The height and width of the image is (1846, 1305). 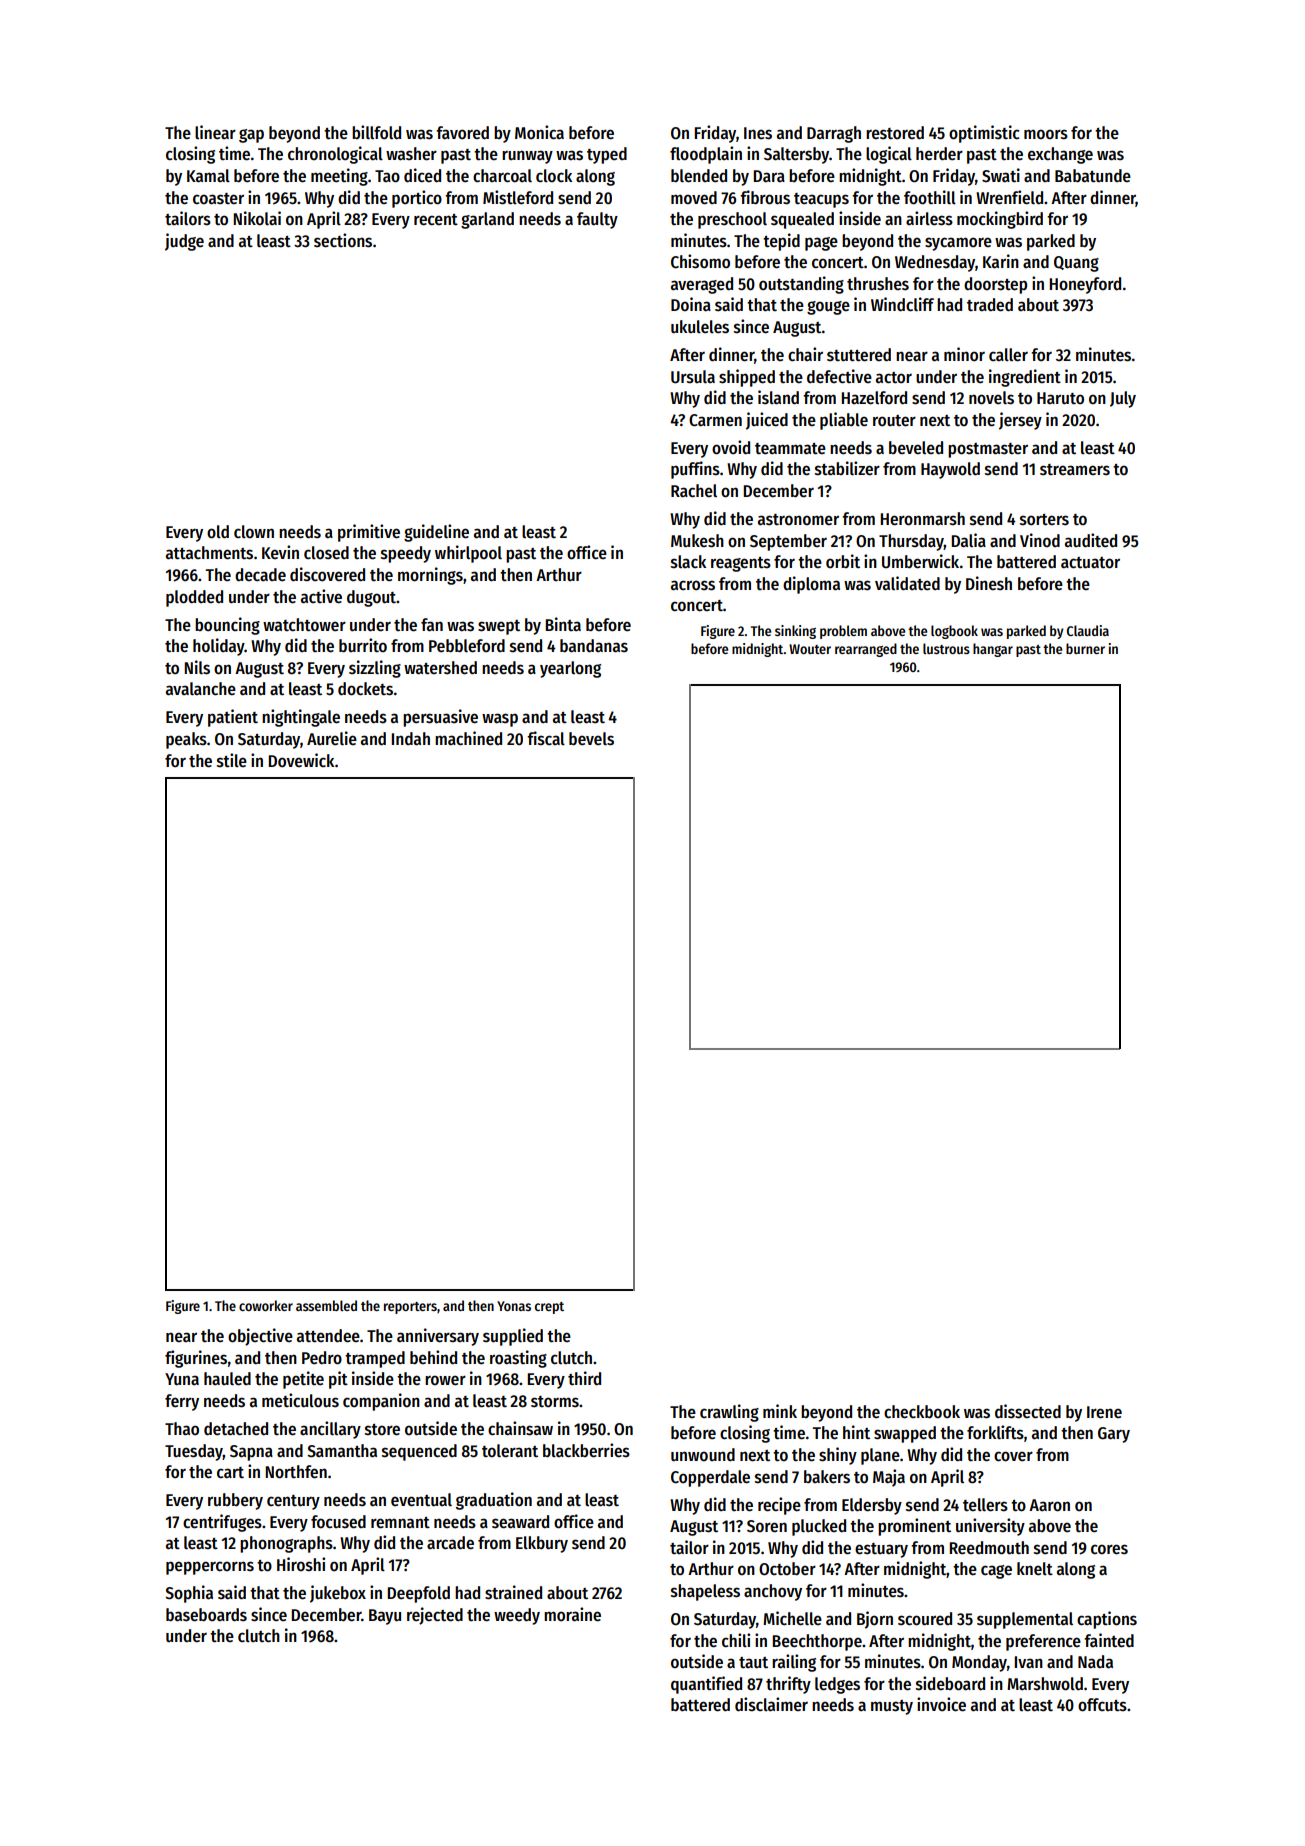 I want to click on Honeyford, so click(x=1085, y=285).
